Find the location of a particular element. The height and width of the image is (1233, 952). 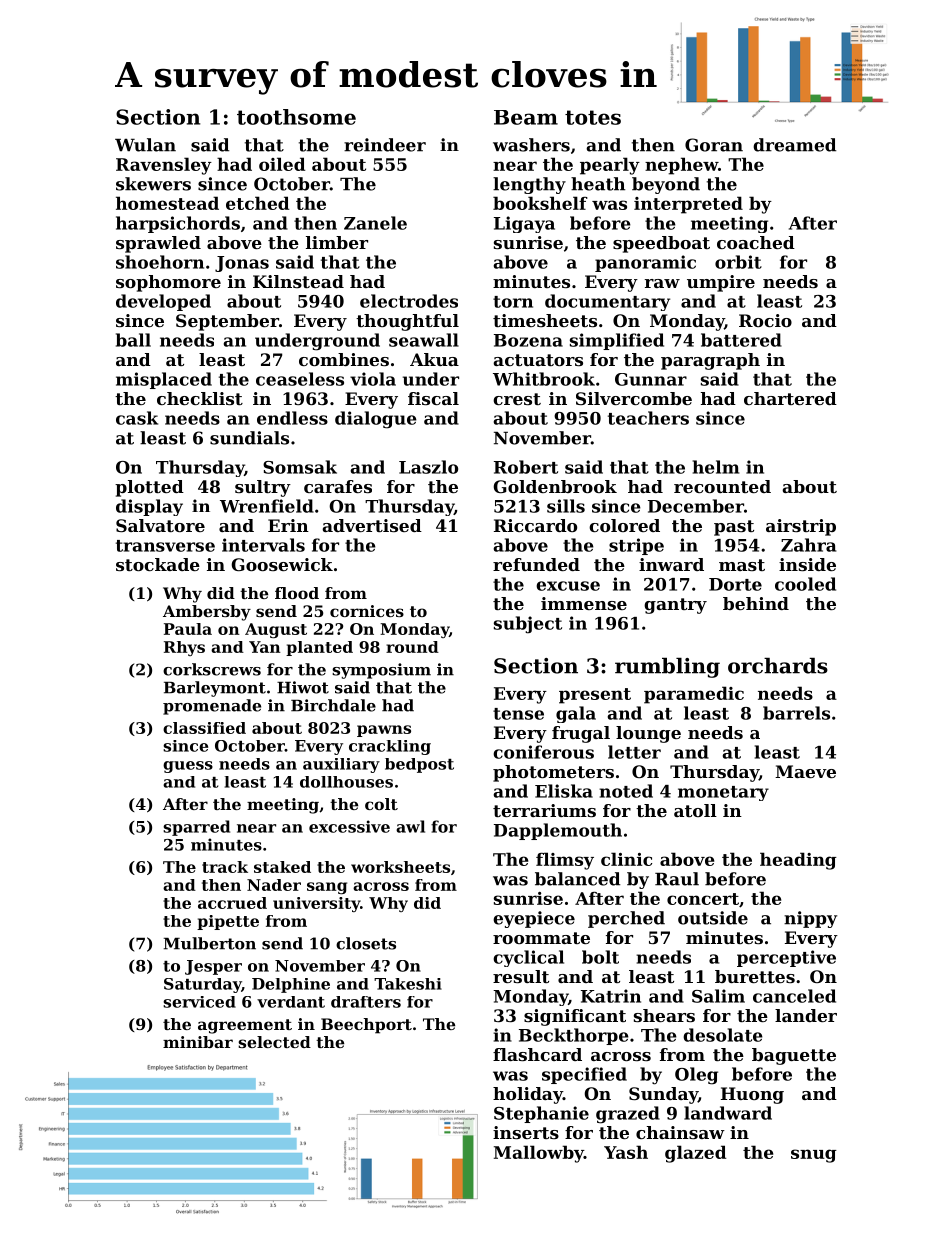

Mulberton is located at coordinates (210, 943).
